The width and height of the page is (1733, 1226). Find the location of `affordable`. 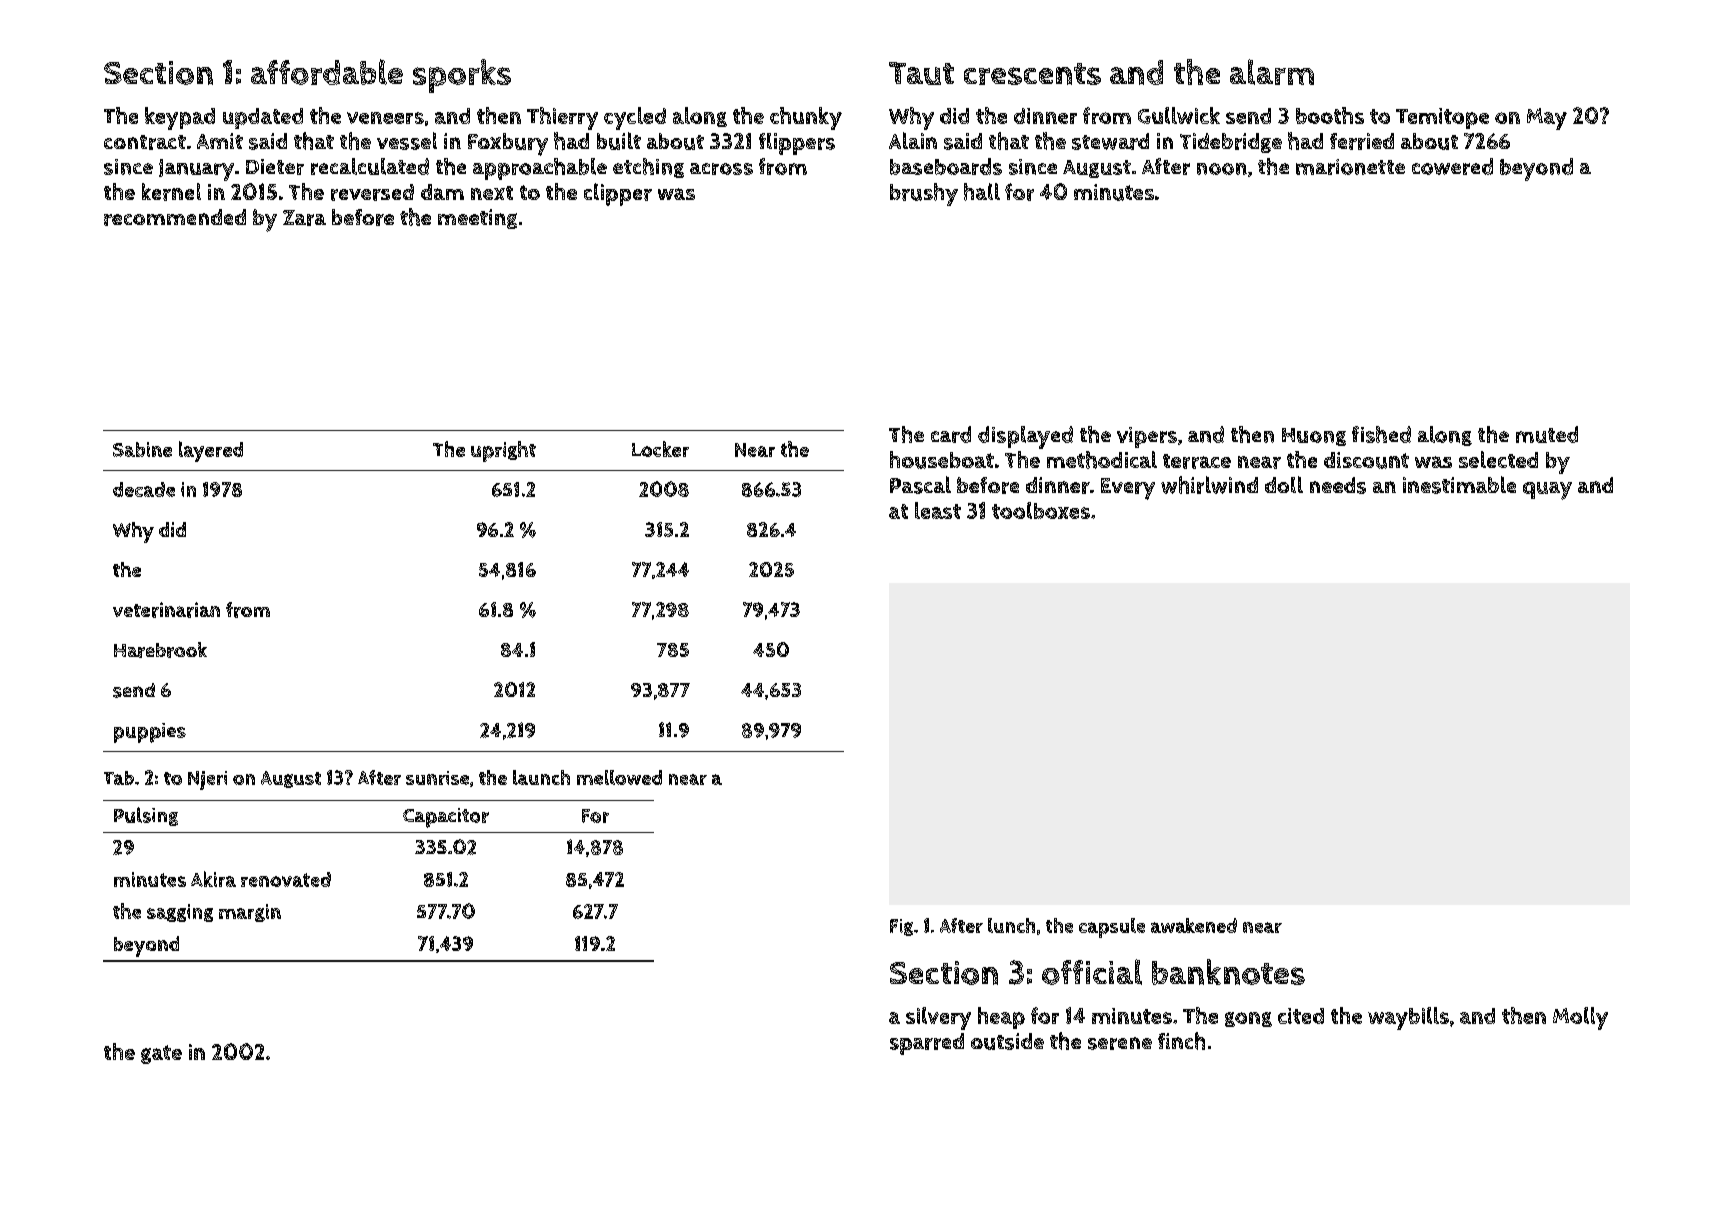

affordable is located at coordinates (327, 72).
